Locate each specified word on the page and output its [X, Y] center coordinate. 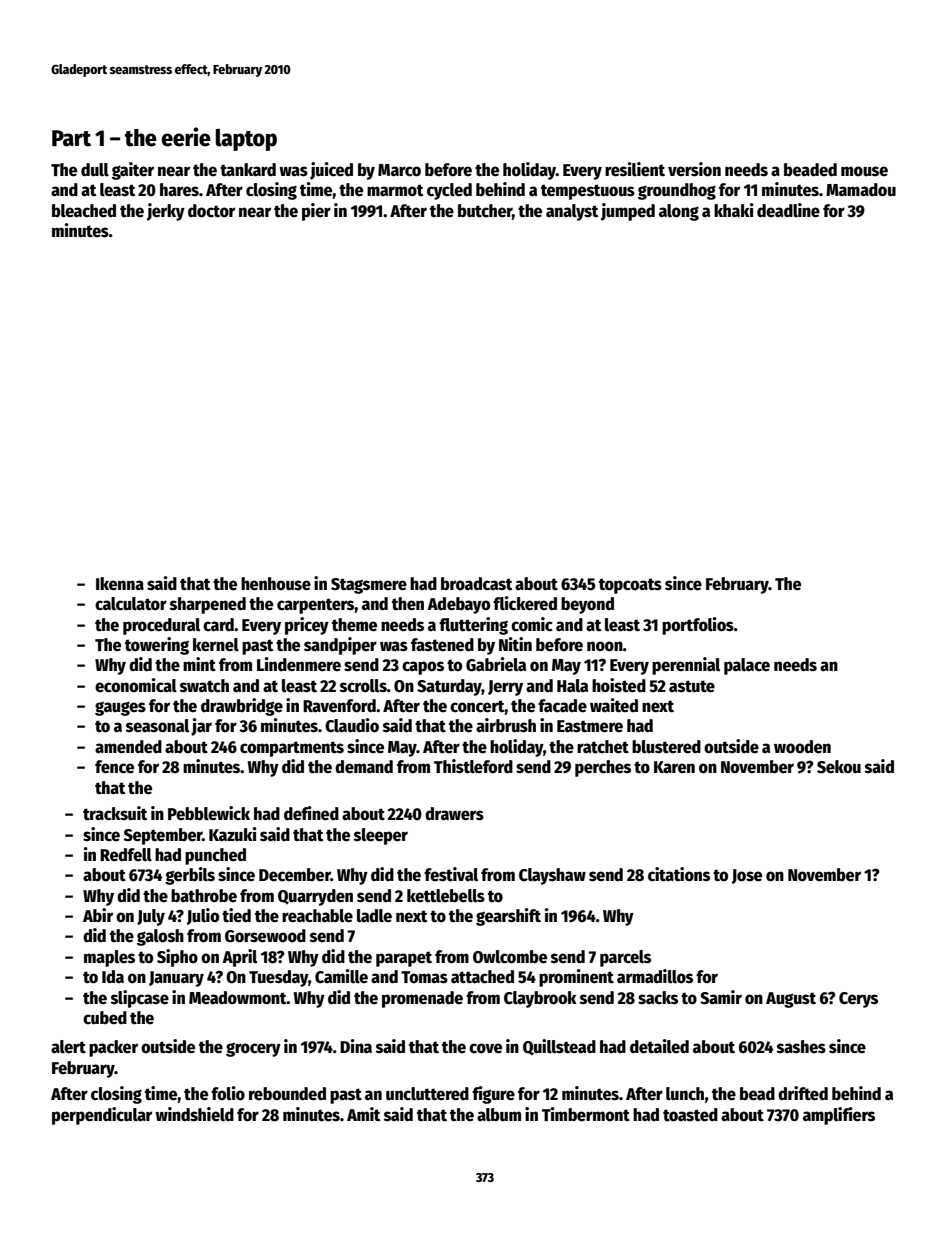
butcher [485, 211]
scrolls [363, 686]
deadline [788, 210]
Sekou [839, 767]
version [694, 169]
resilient [635, 169]
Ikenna [120, 584]
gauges [120, 708]
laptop [246, 139]
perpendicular [102, 1116]
